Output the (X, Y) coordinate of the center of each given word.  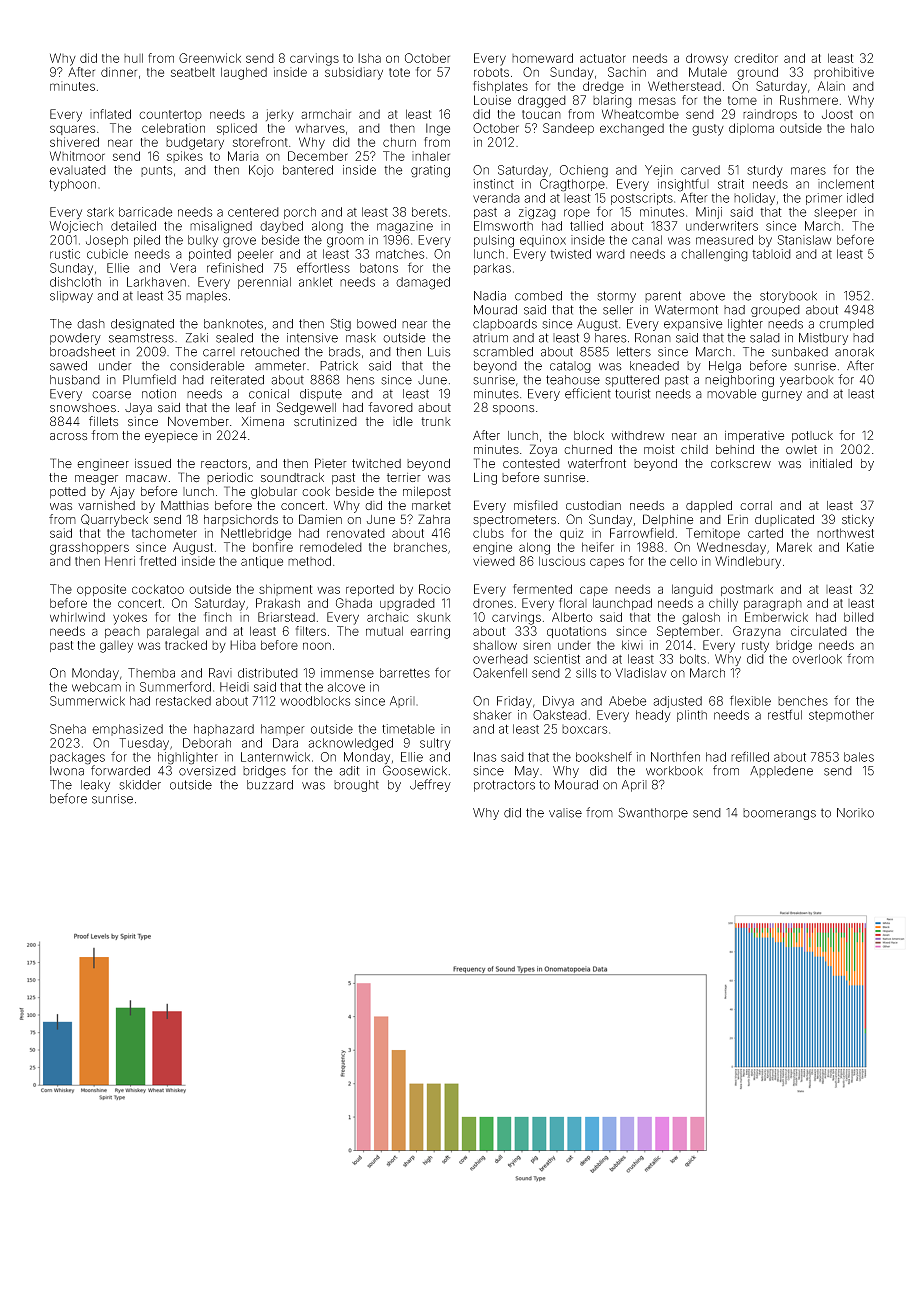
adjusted (677, 702)
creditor (756, 58)
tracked (186, 645)
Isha (369, 58)
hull (133, 58)
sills (586, 673)
